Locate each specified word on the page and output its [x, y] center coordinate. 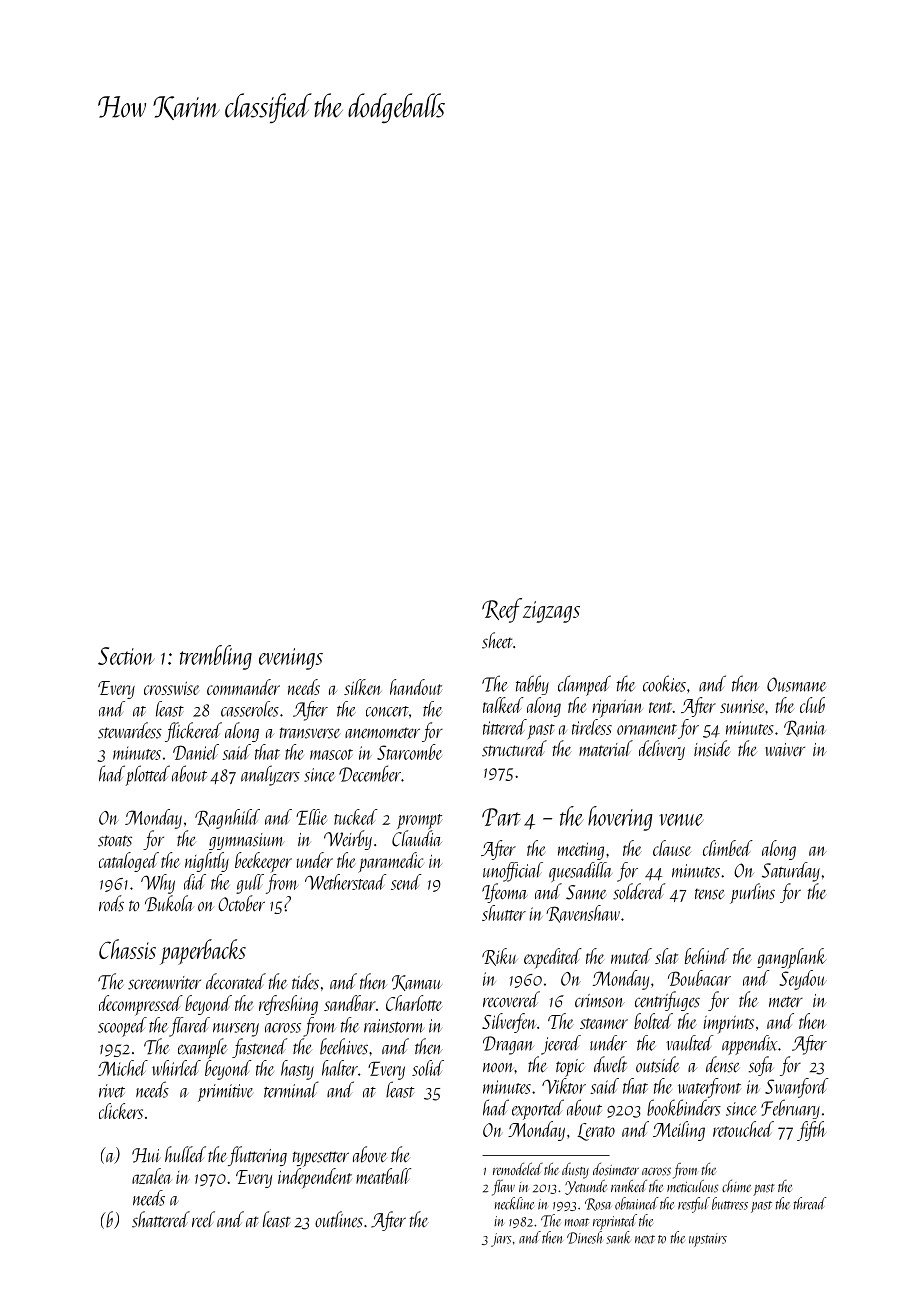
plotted [147, 775]
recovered [511, 999]
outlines [339, 1219]
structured [514, 748]
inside [712, 748]
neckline [514, 1203]
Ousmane [796, 684]
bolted [653, 1021]
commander [243, 687]
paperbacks [203, 952]
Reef [502, 610]
